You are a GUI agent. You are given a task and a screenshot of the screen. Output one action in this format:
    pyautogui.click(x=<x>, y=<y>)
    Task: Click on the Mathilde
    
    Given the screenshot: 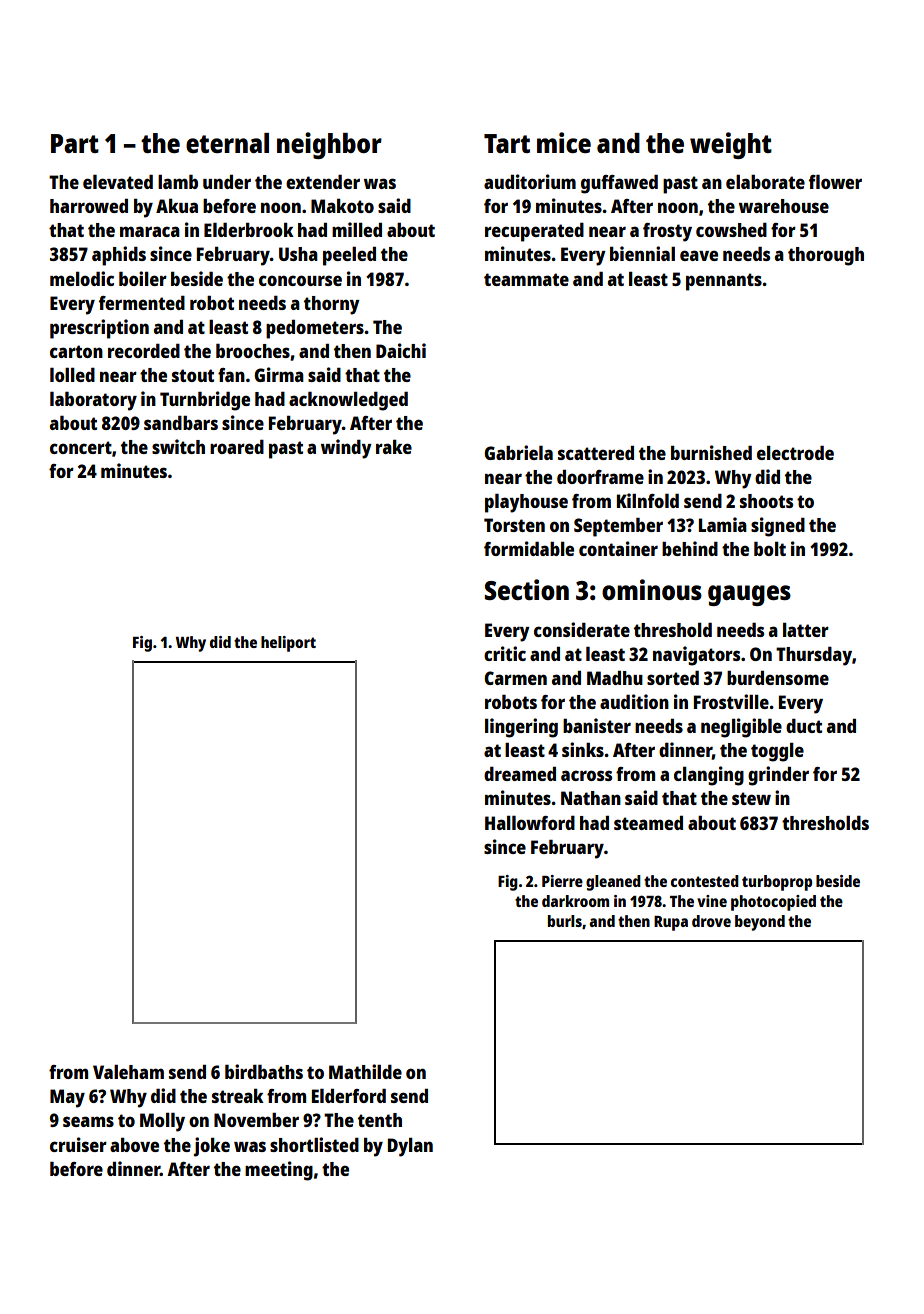 What is the action you would take?
    pyautogui.click(x=365, y=1071)
